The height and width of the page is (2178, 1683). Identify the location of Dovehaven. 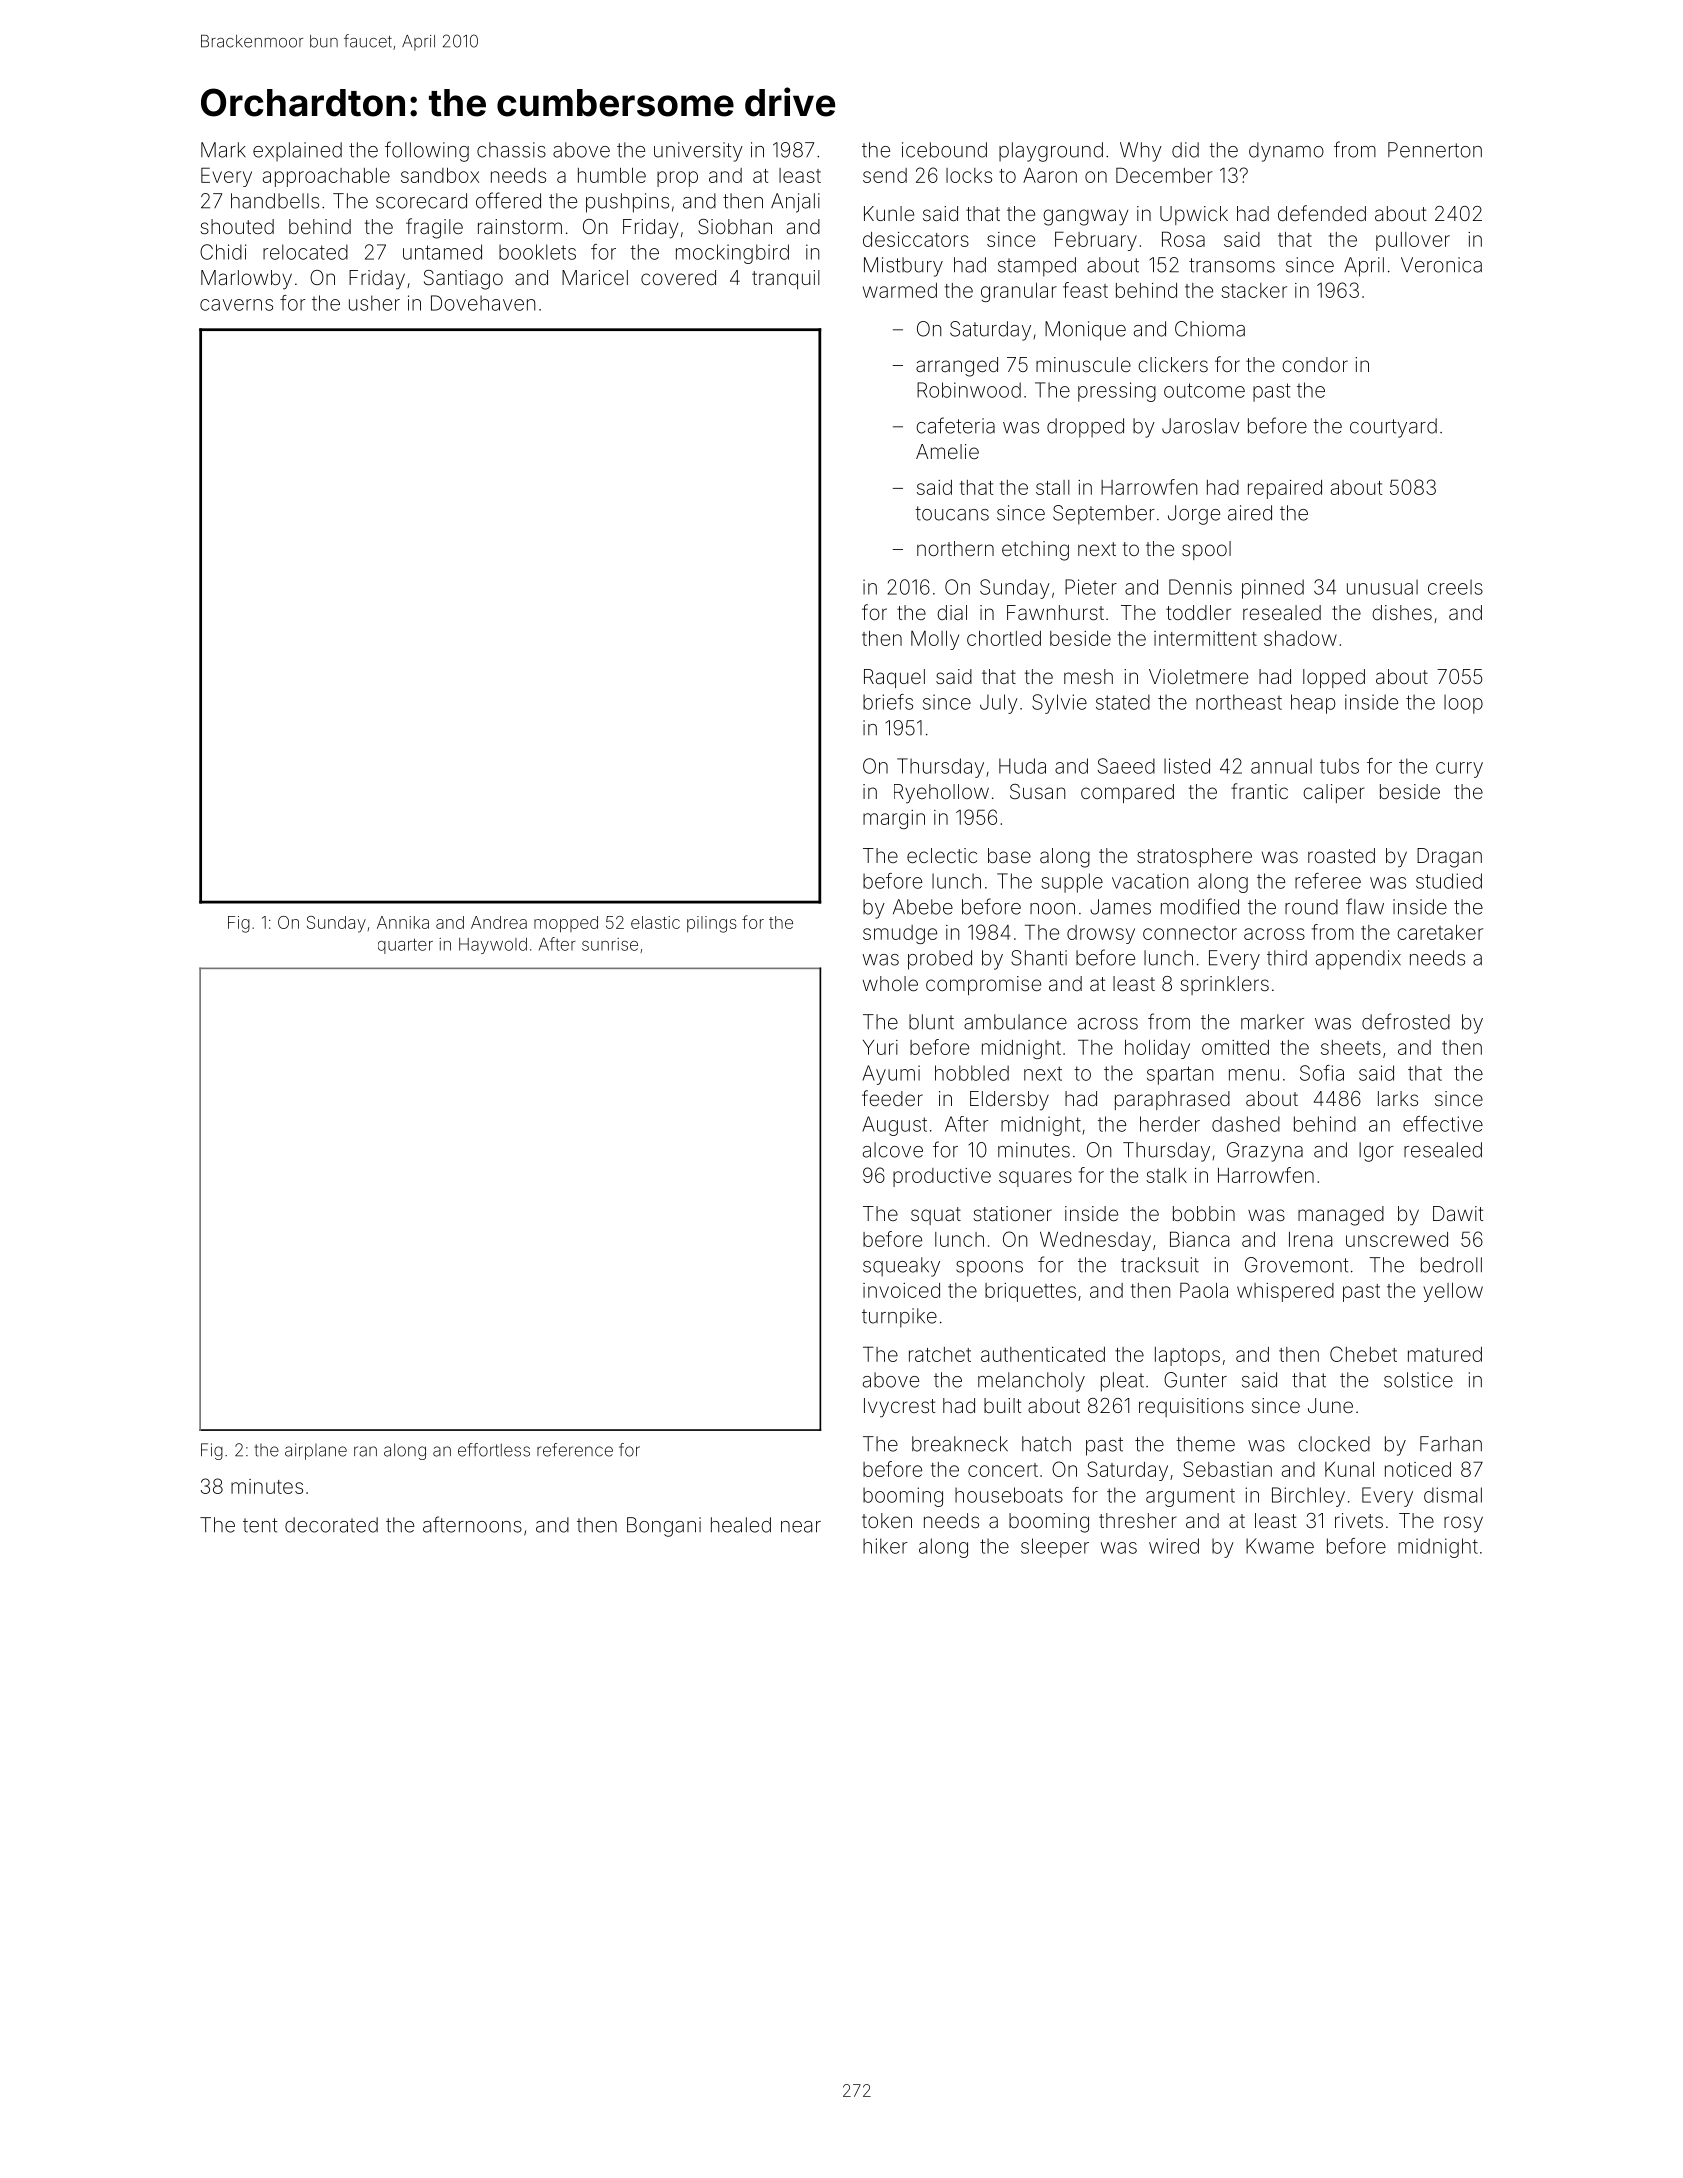
(483, 303).
